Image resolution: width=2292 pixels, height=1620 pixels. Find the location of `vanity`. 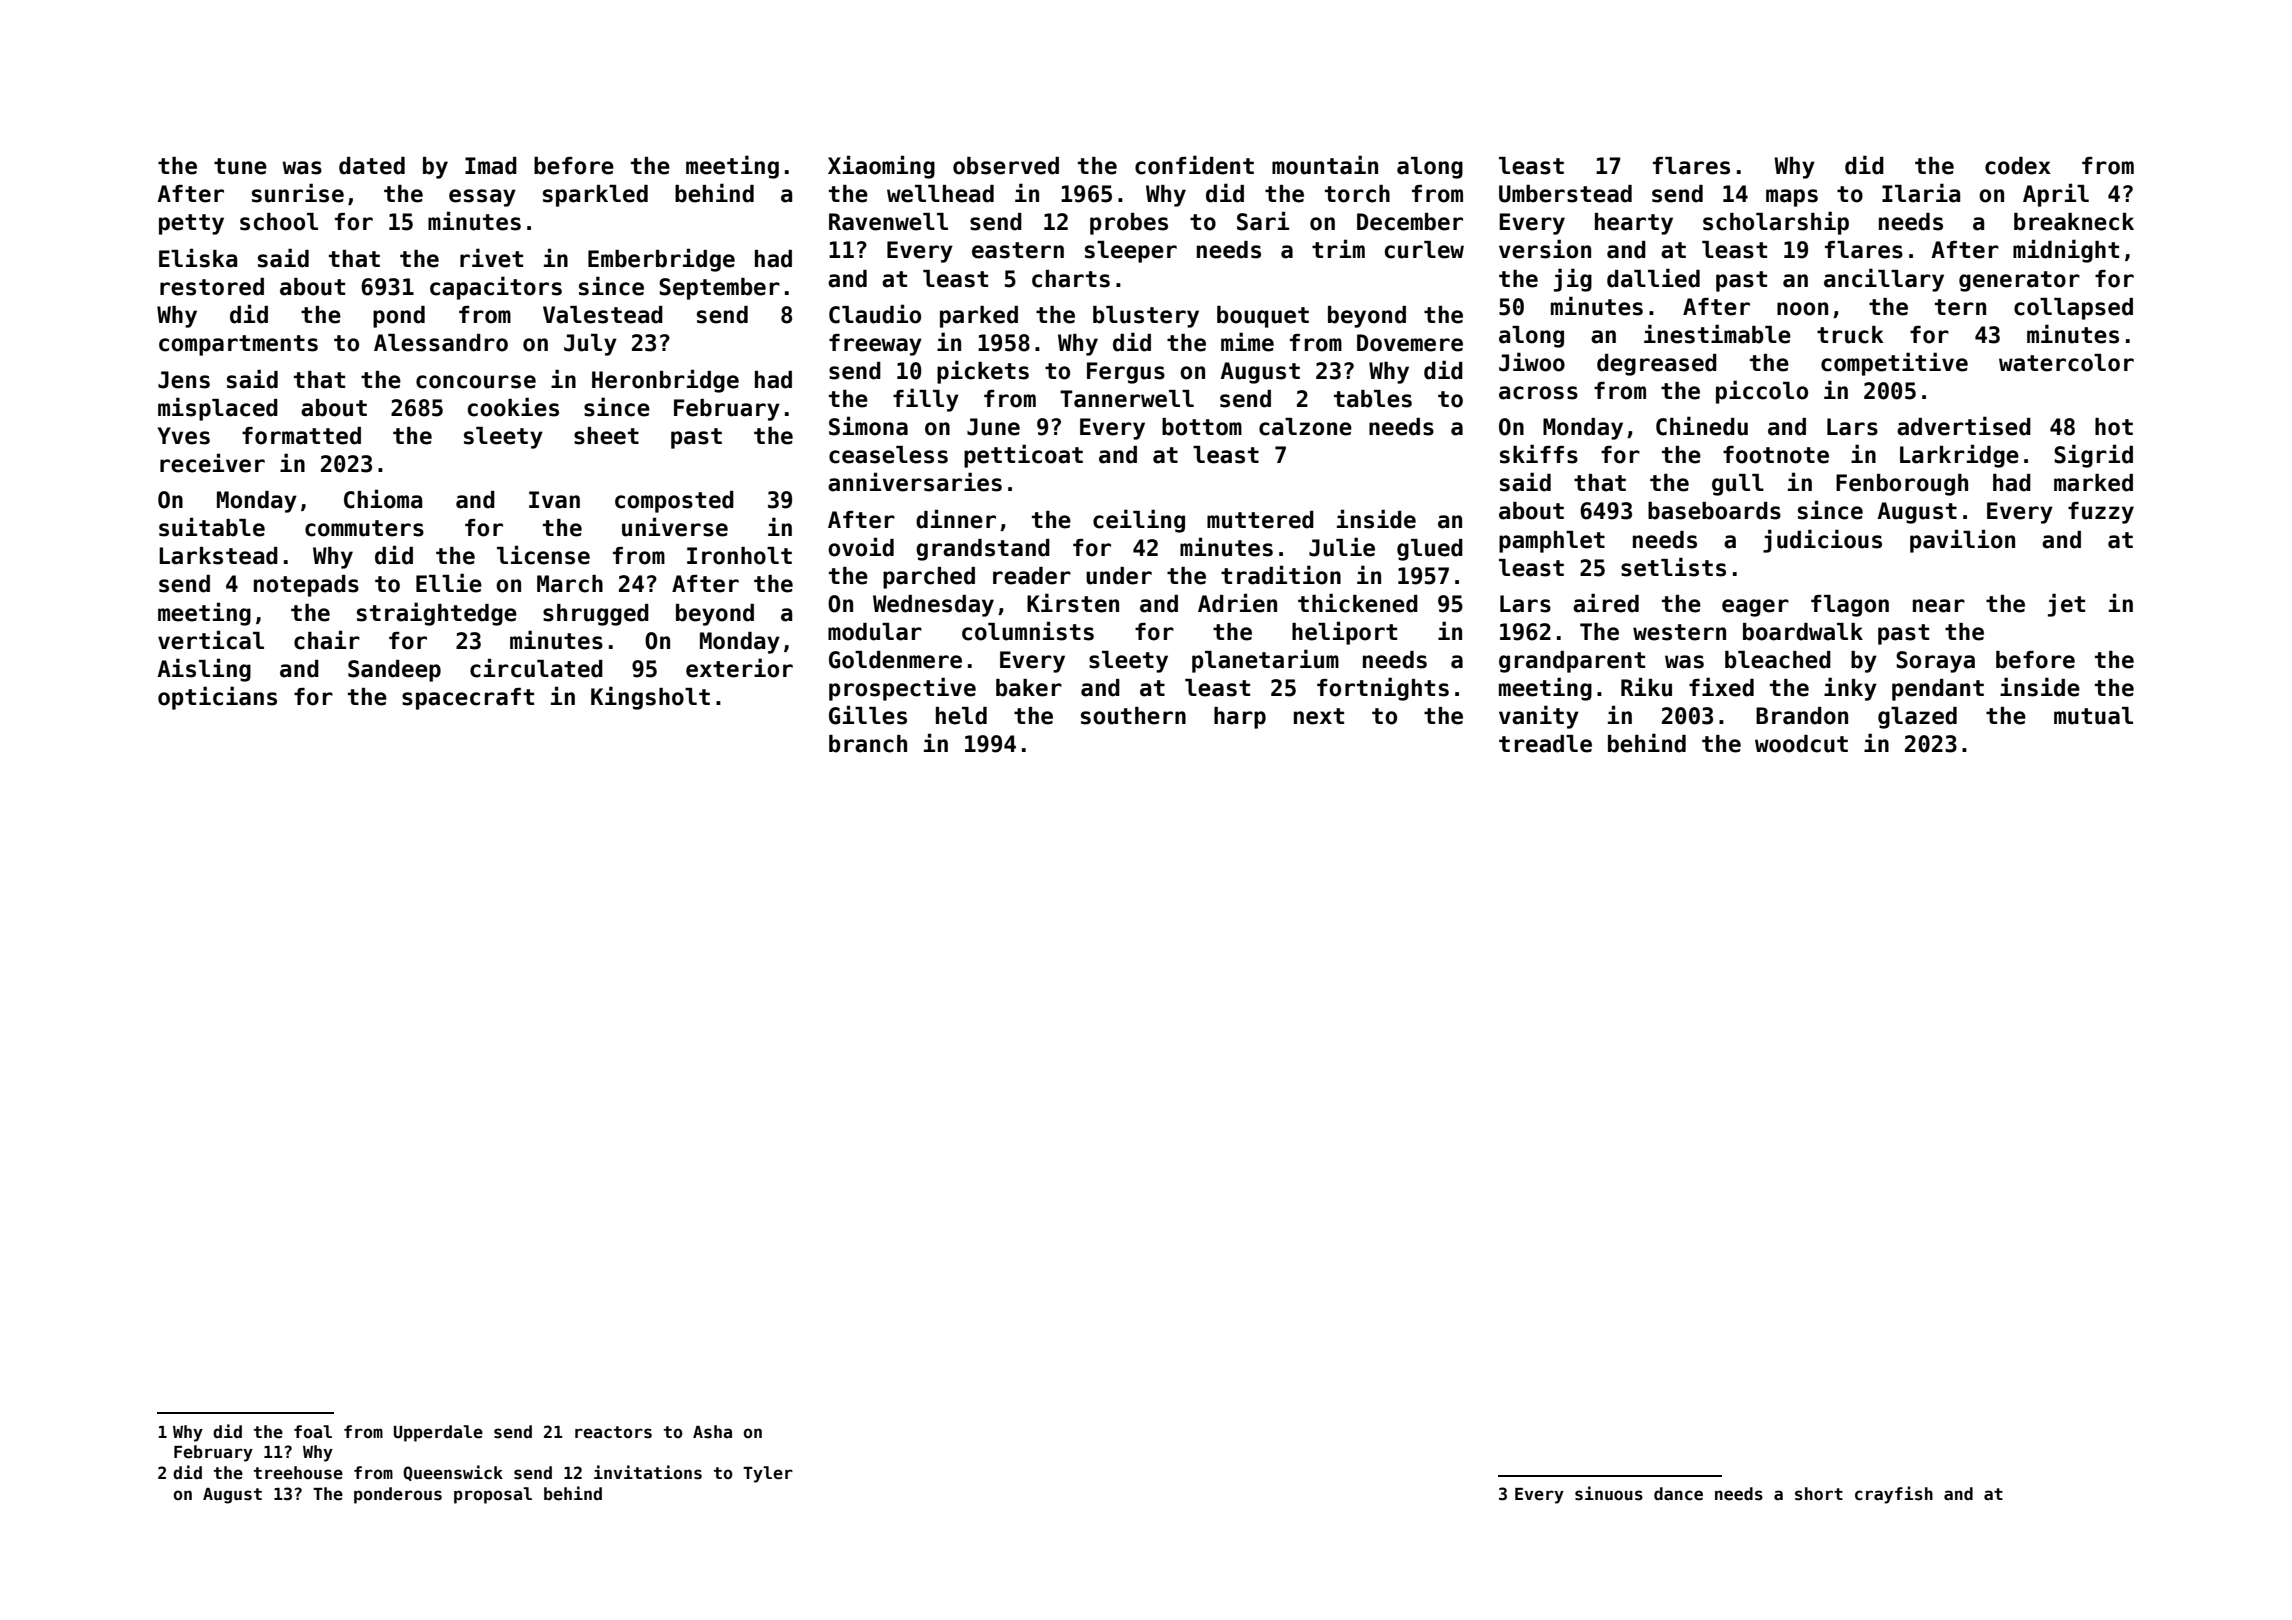

vanity is located at coordinates (1539, 717).
